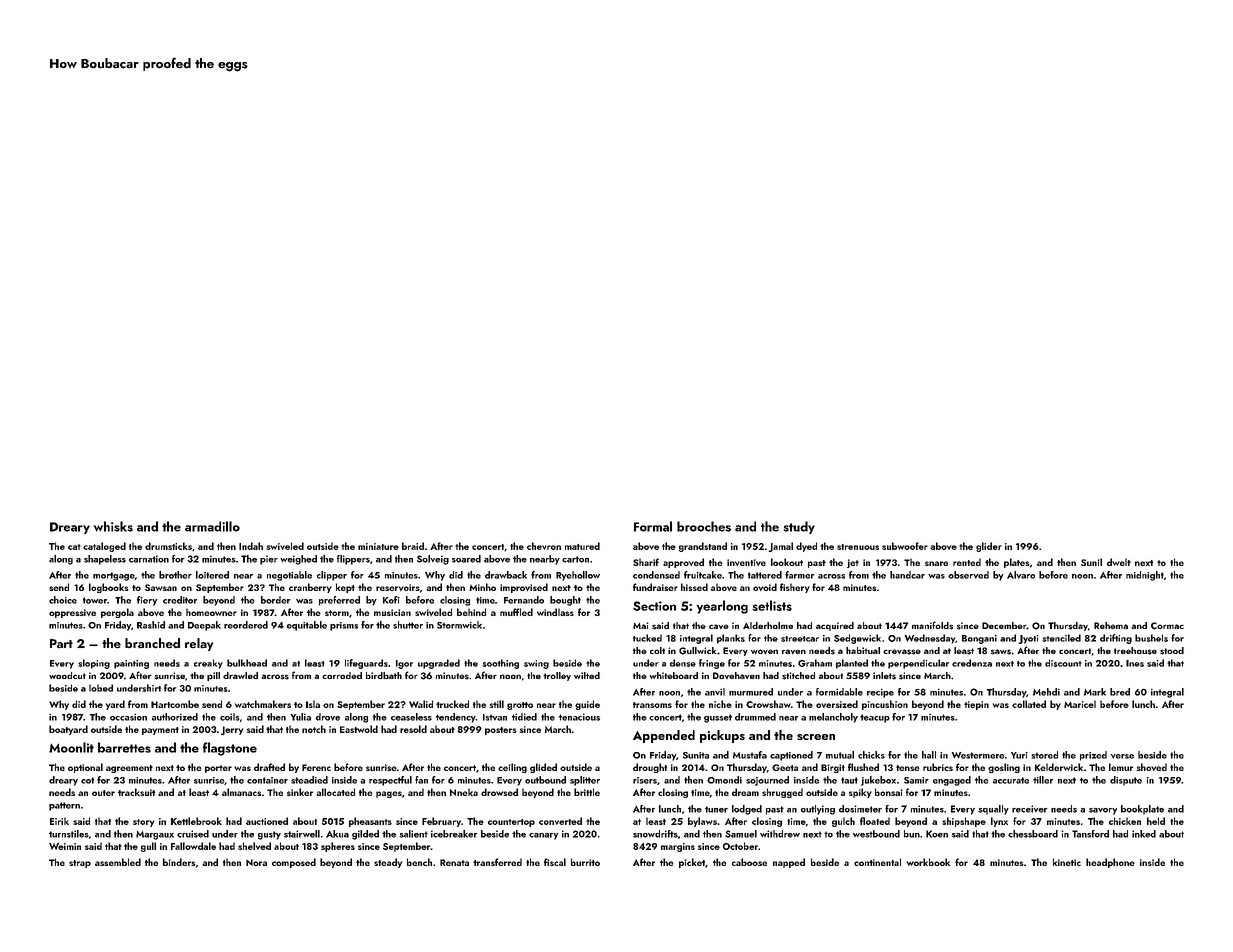  I want to click on prisms, so click(344, 626).
